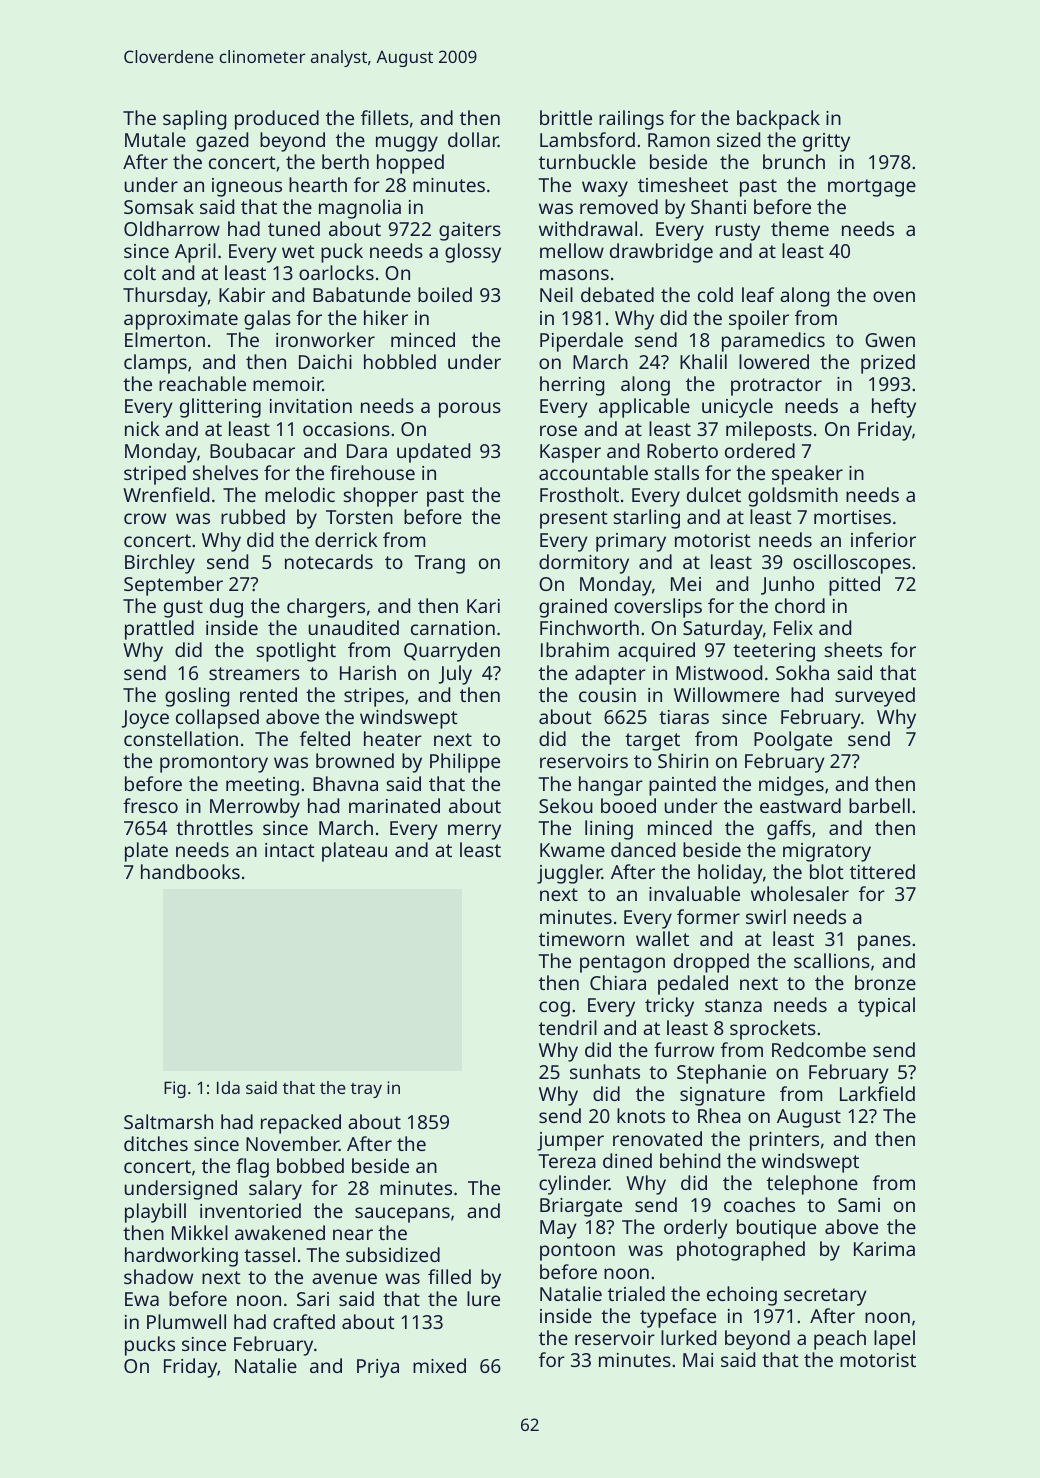  What do you see at coordinates (186, 1321) in the screenshot?
I see `Plumwell` at bounding box center [186, 1321].
